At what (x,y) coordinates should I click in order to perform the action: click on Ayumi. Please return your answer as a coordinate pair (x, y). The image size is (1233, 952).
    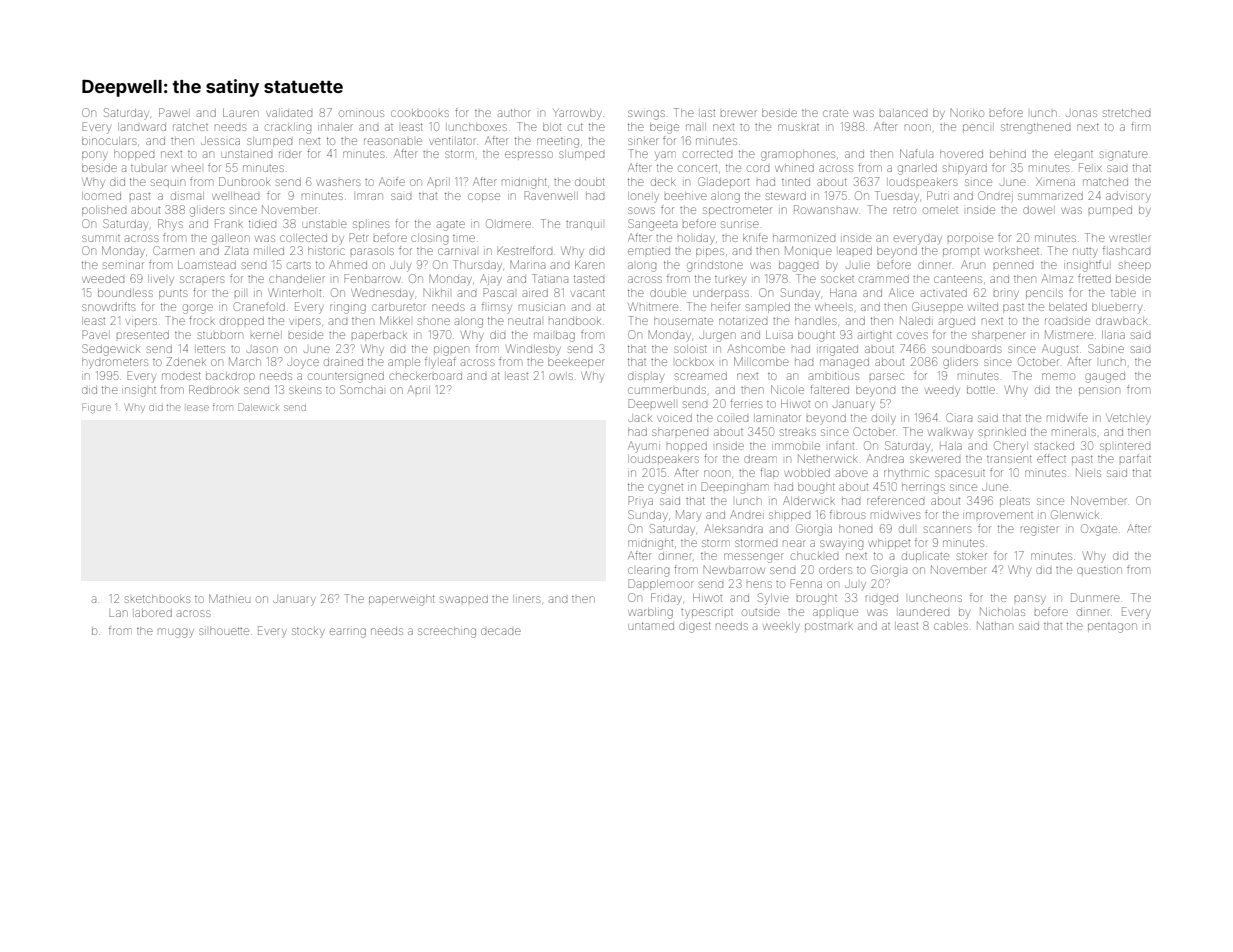
    Looking at the image, I should click on (644, 446).
